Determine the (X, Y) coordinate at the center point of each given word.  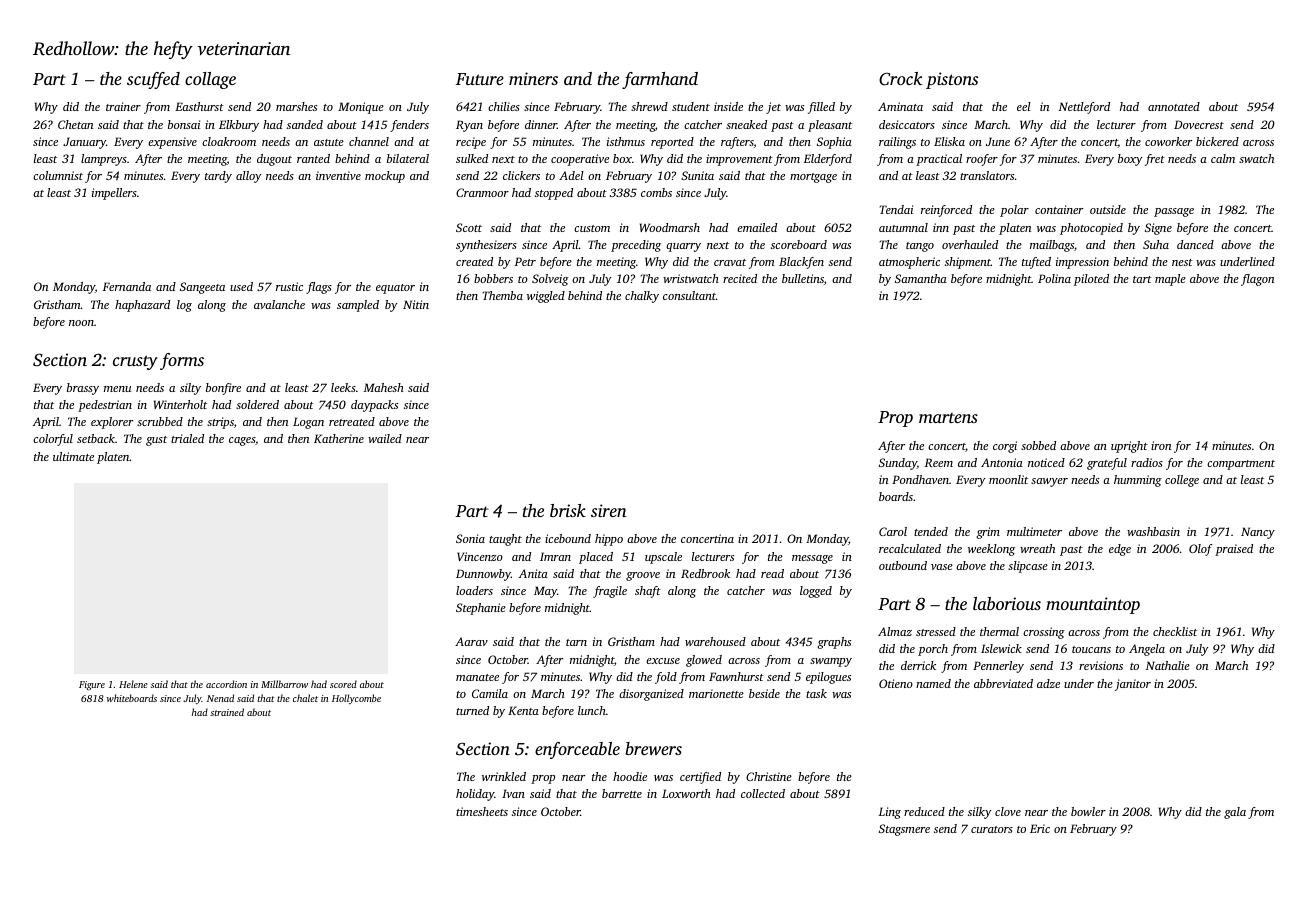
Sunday (898, 464)
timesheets (482, 811)
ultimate (73, 456)
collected (763, 793)
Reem (939, 462)
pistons (952, 80)
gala (1235, 813)
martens (948, 418)
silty (190, 389)
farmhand (660, 80)
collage (210, 80)
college (1182, 481)
